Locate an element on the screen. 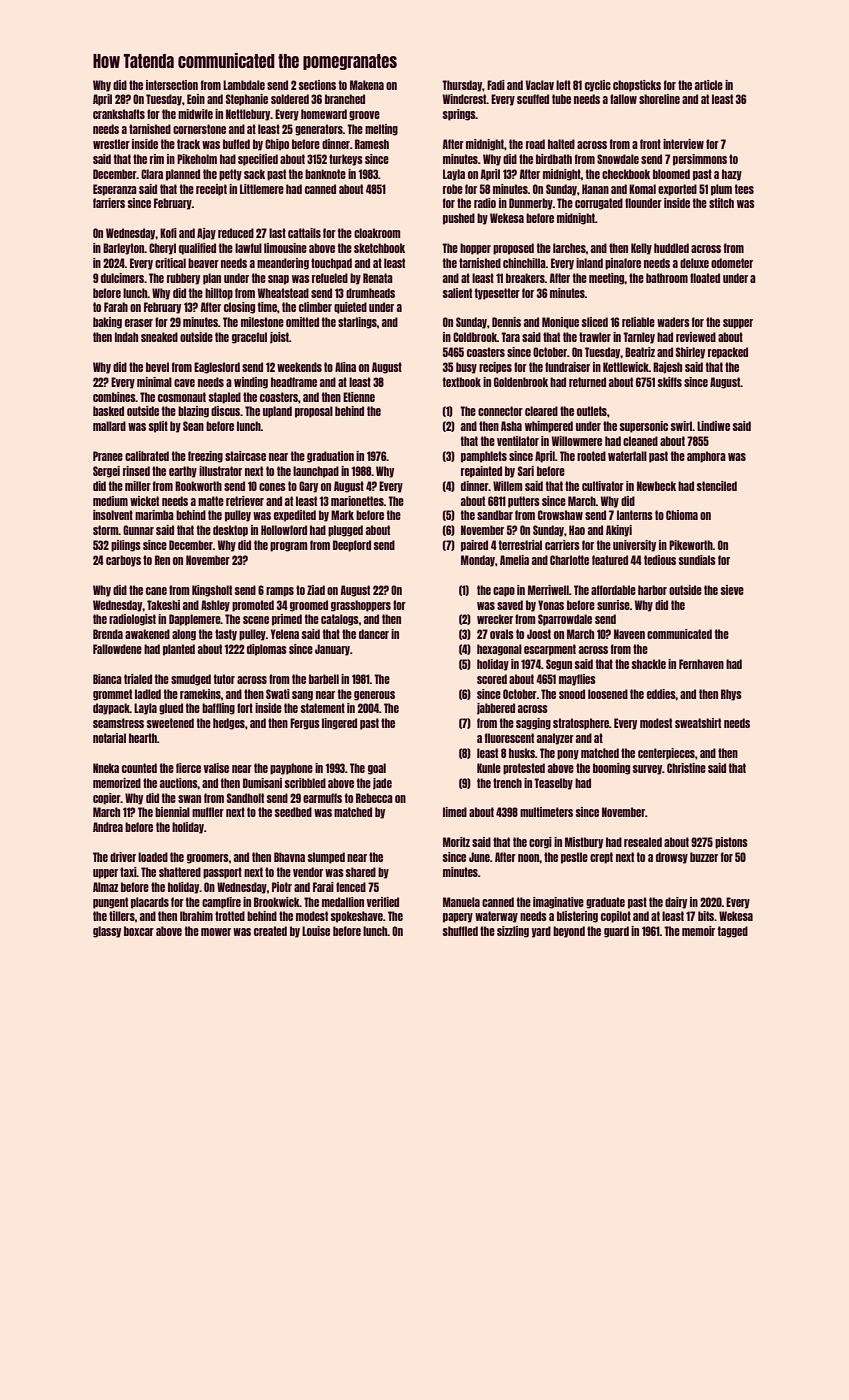  jabbered is located at coordinates (496, 709).
